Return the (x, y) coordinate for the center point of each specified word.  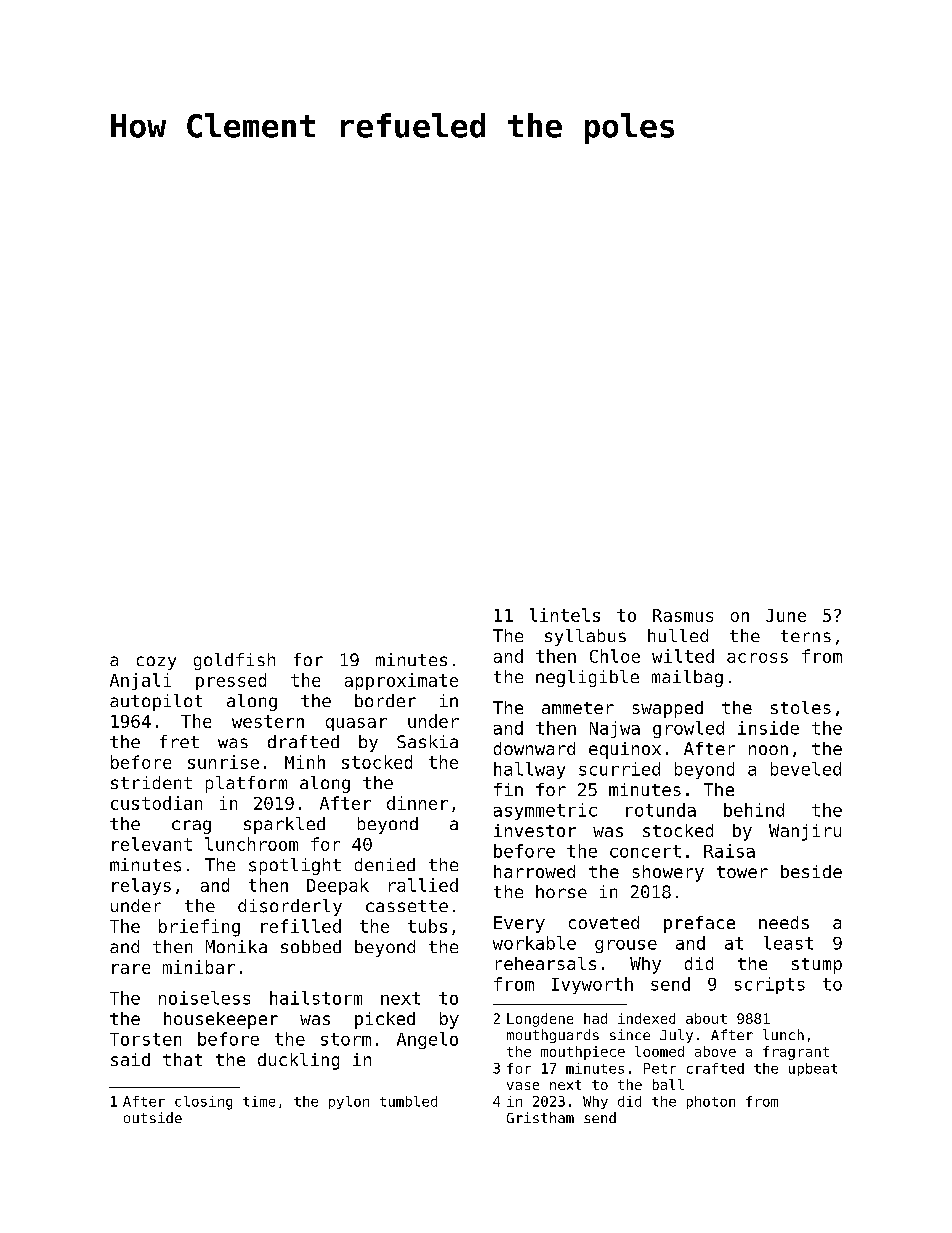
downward (534, 748)
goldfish (234, 661)
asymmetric (545, 811)
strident (151, 782)
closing (203, 1103)
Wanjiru (805, 832)
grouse (626, 946)
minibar (199, 967)
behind (754, 810)
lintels (565, 615)
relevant (152, 844)
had (595, 1018)
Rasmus (683, 615)
